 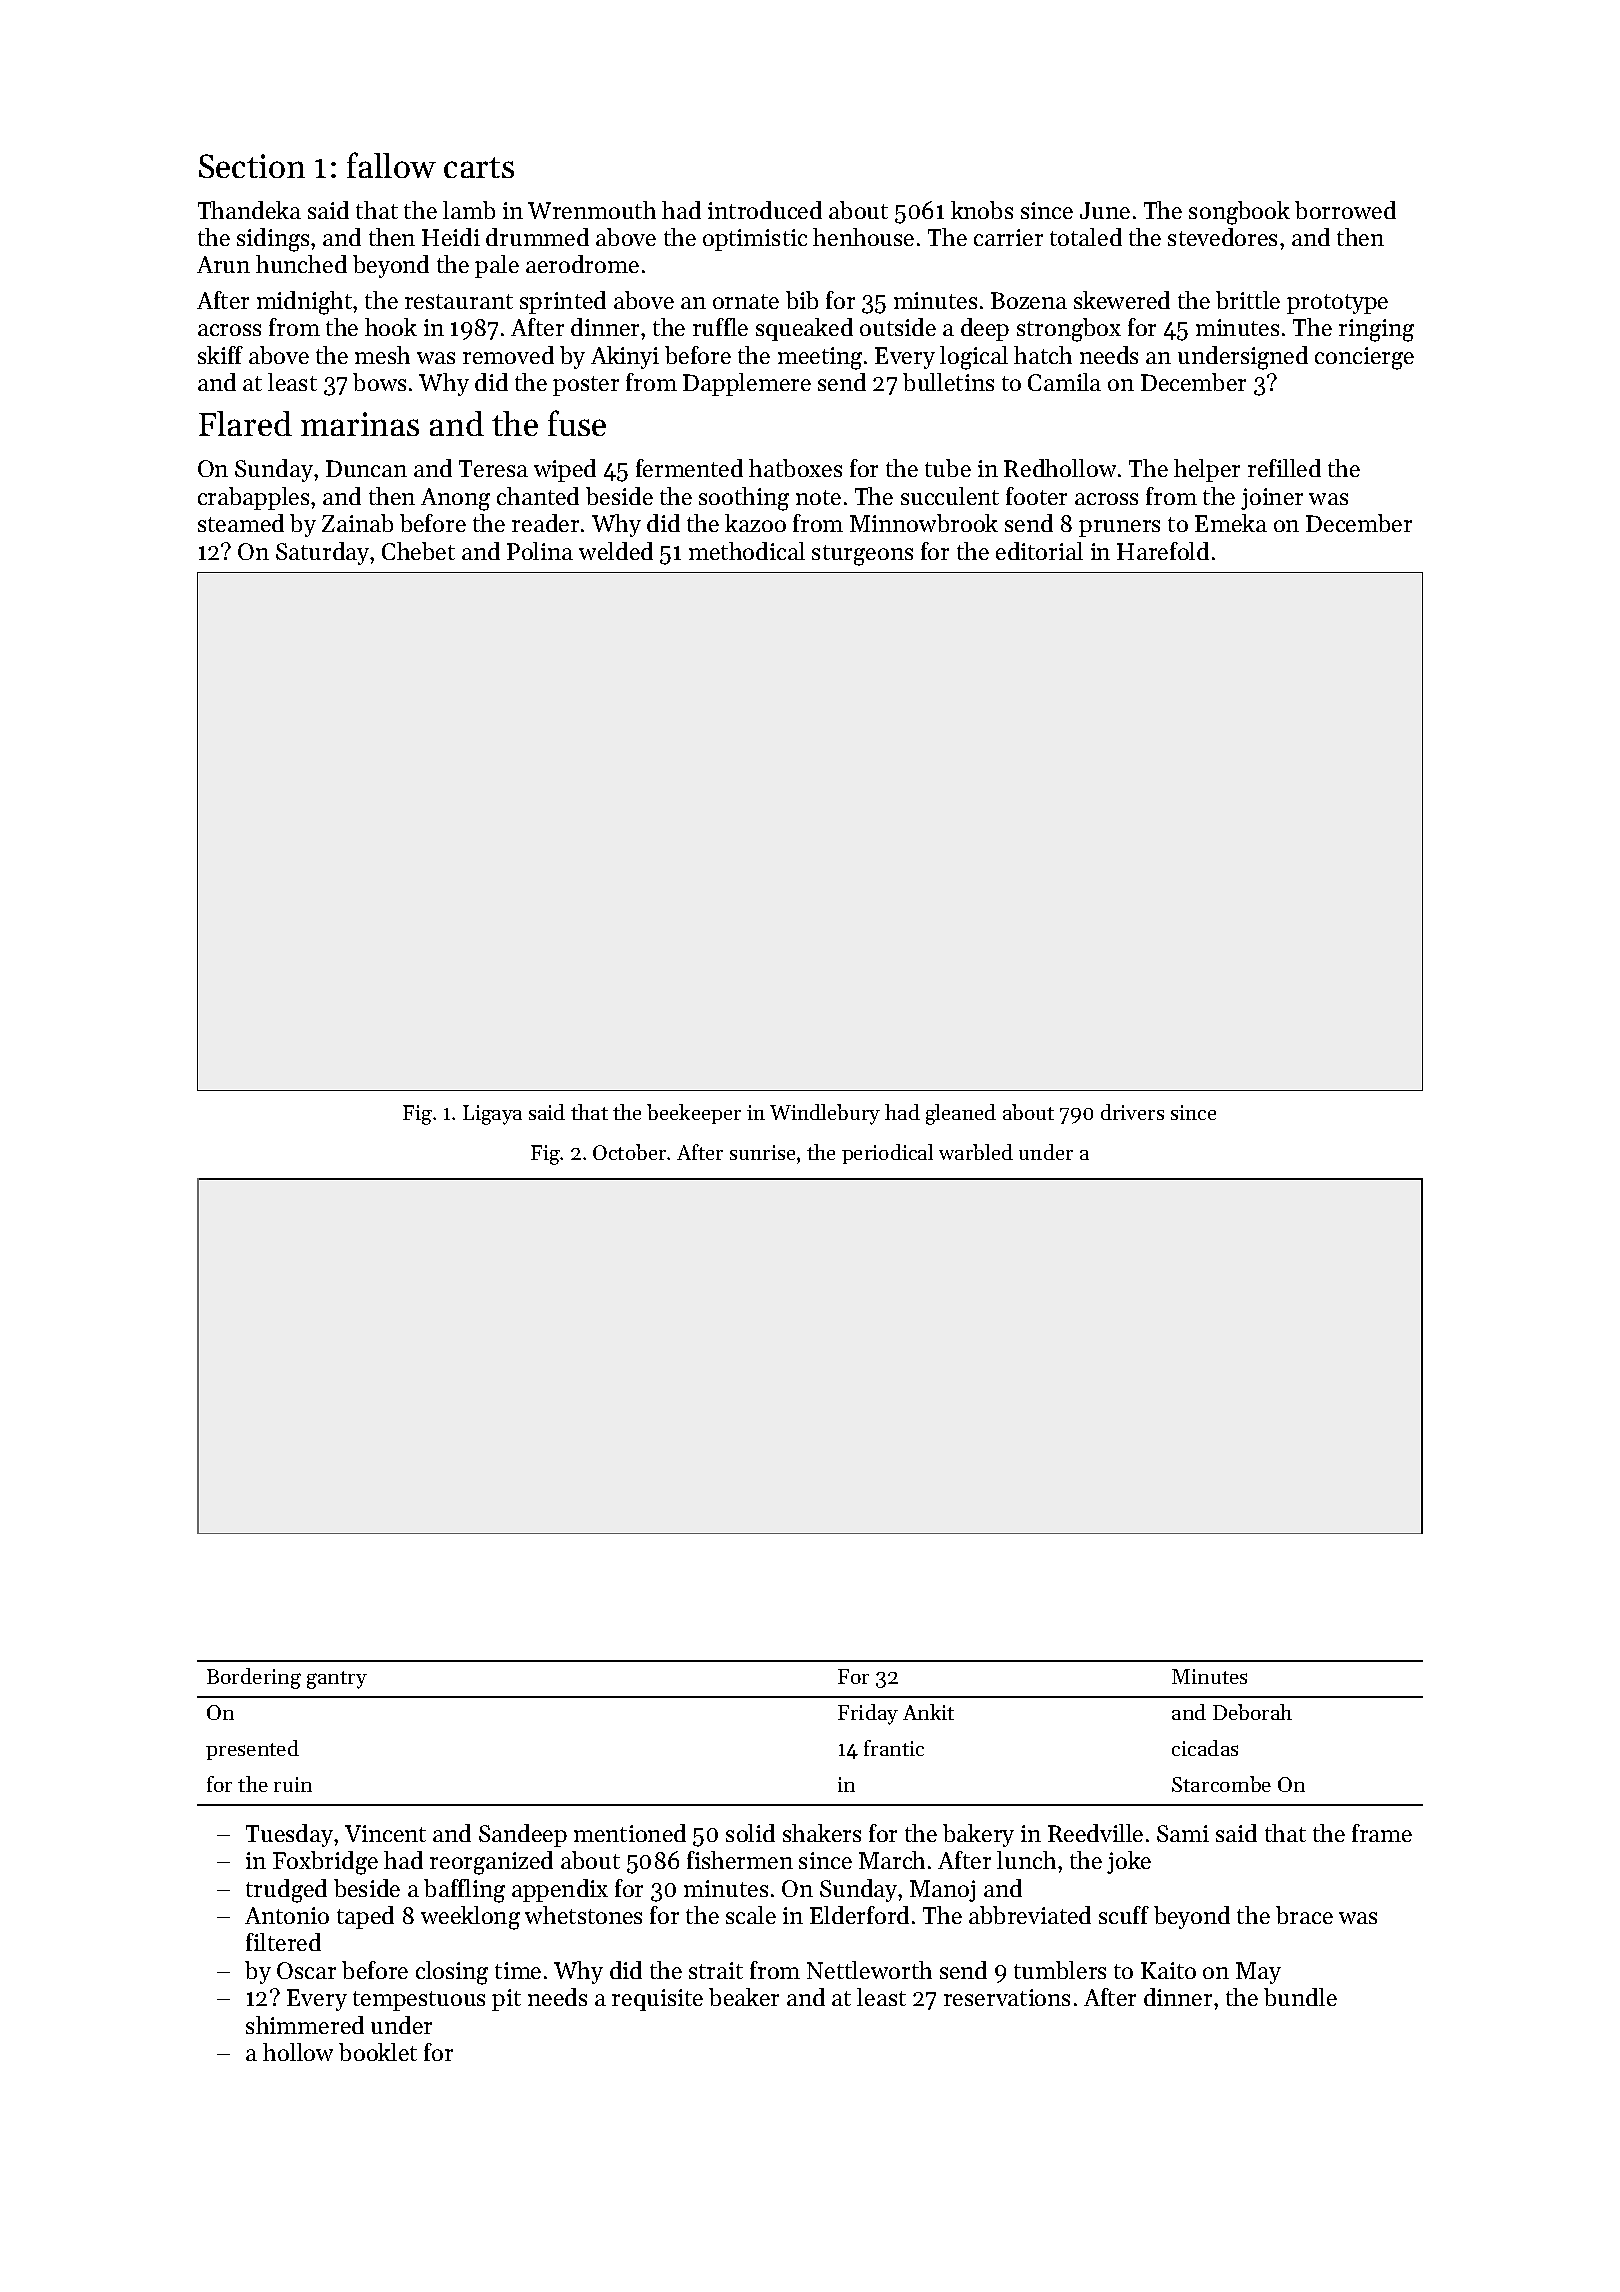 I want to click on drivers, so click(x=1132, y=1112).
